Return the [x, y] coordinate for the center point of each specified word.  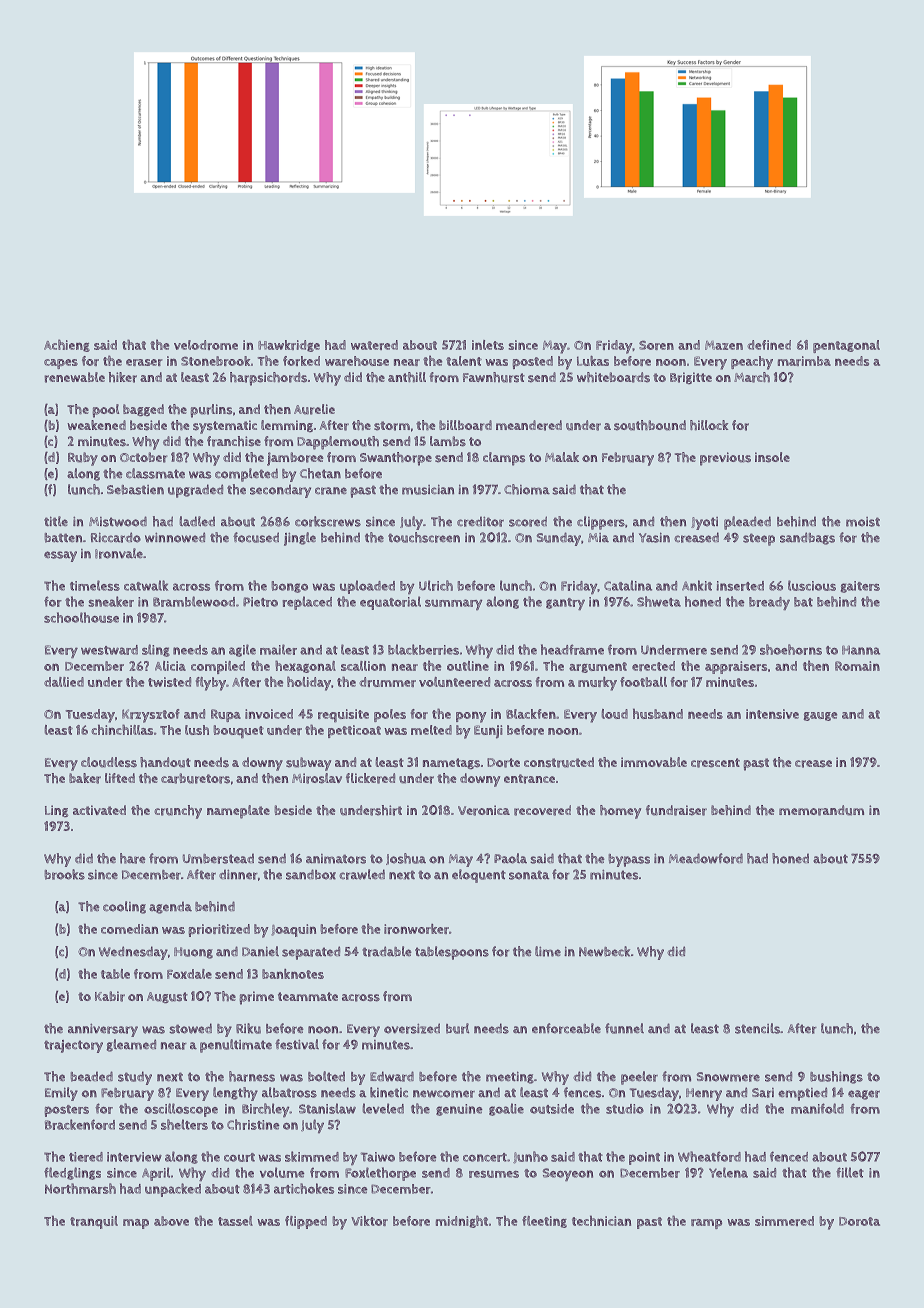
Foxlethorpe [380, 1174]
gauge [820, 716]
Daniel [260, 951]
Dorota [859, 1221]
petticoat [354, 731]
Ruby [83, 459]
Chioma [527, 489]
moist [863, 522]
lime [548, 951]
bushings [836, 1077]
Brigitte [691, 378]
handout [165, 762]
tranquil [94, 1222]
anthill [407, 377]
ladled [197, 521]
